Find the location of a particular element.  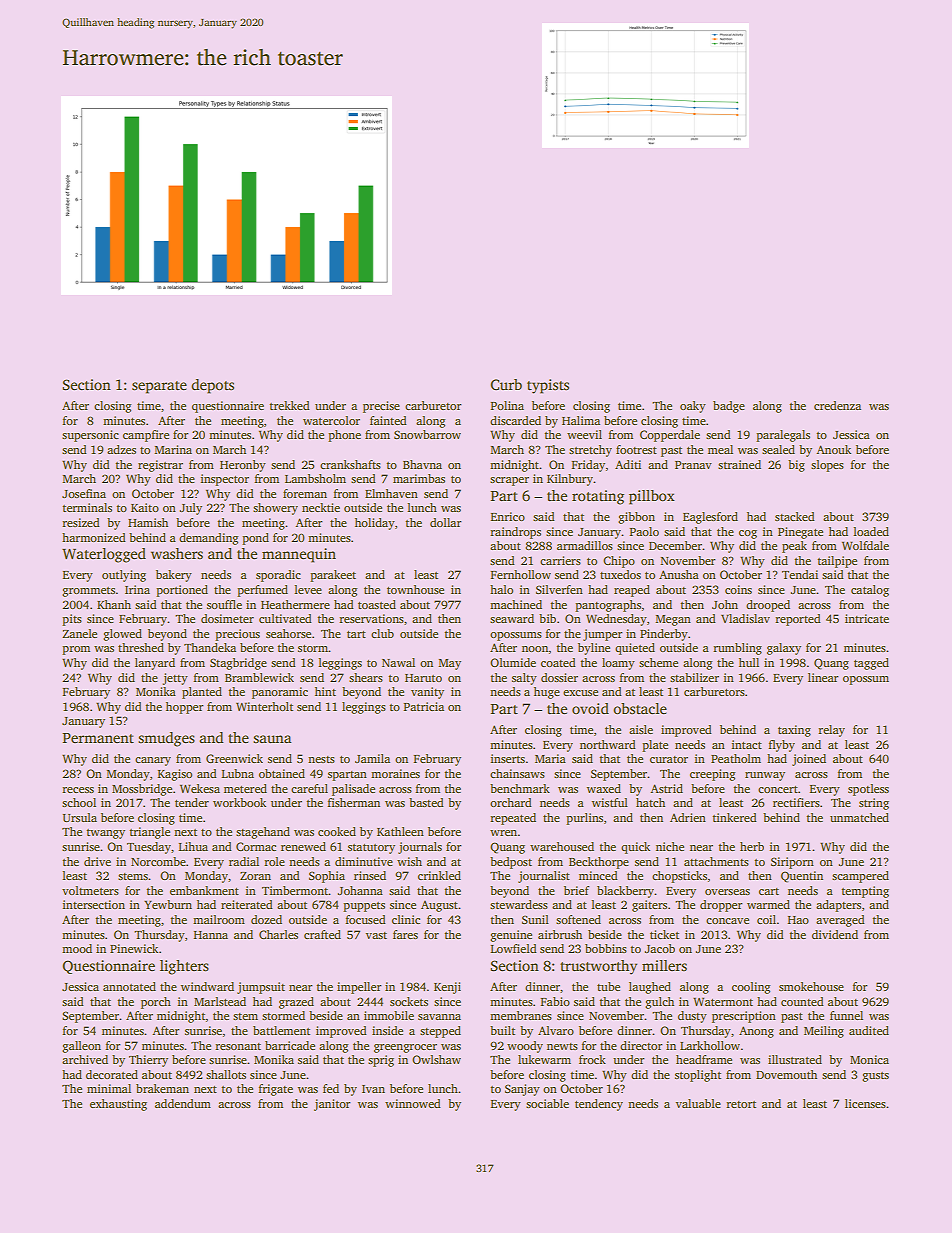

counted is located at coordinates (802, 1001).
